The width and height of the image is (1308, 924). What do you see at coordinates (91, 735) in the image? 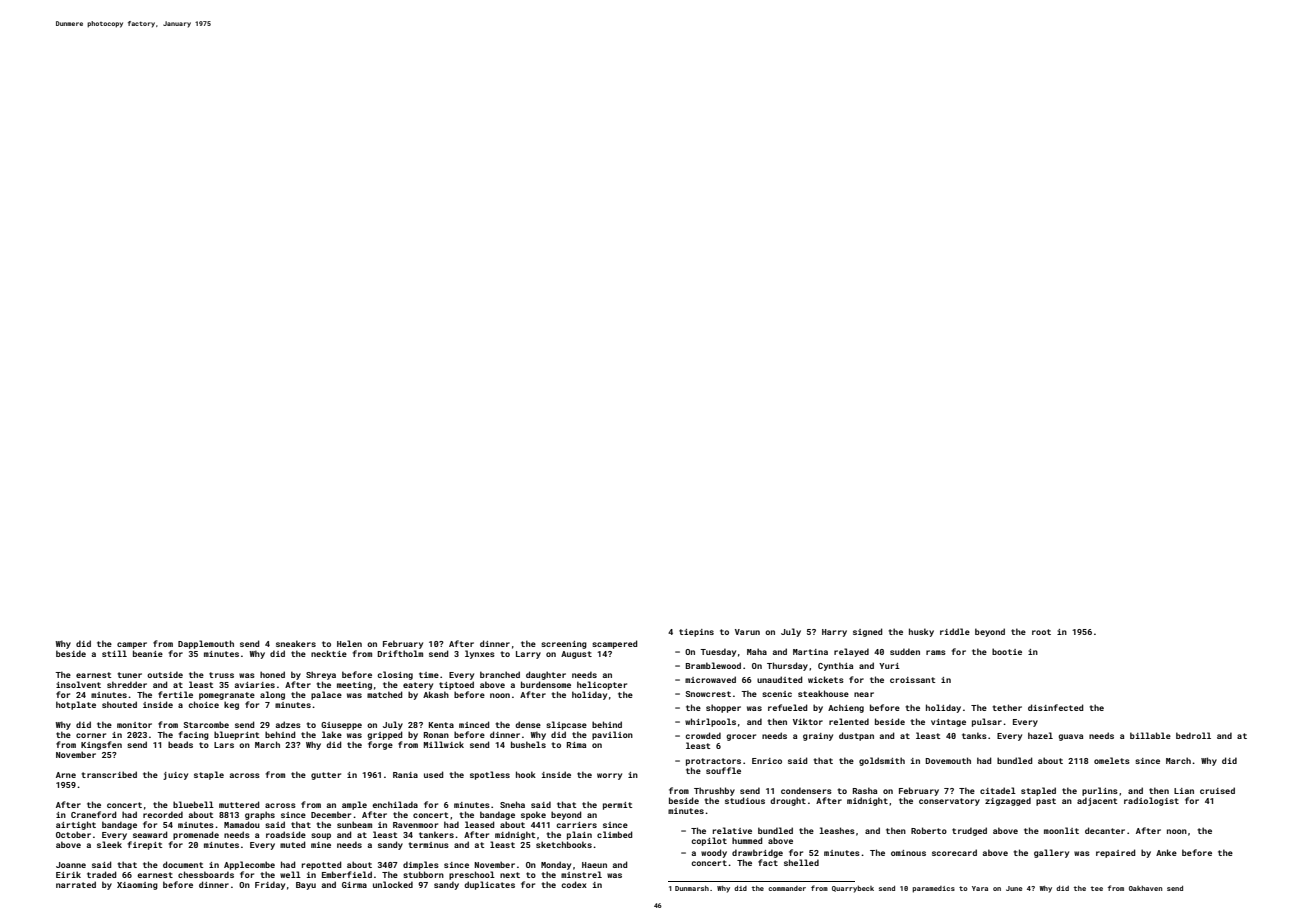
I see `corner` at bounding box center [91, 735].
